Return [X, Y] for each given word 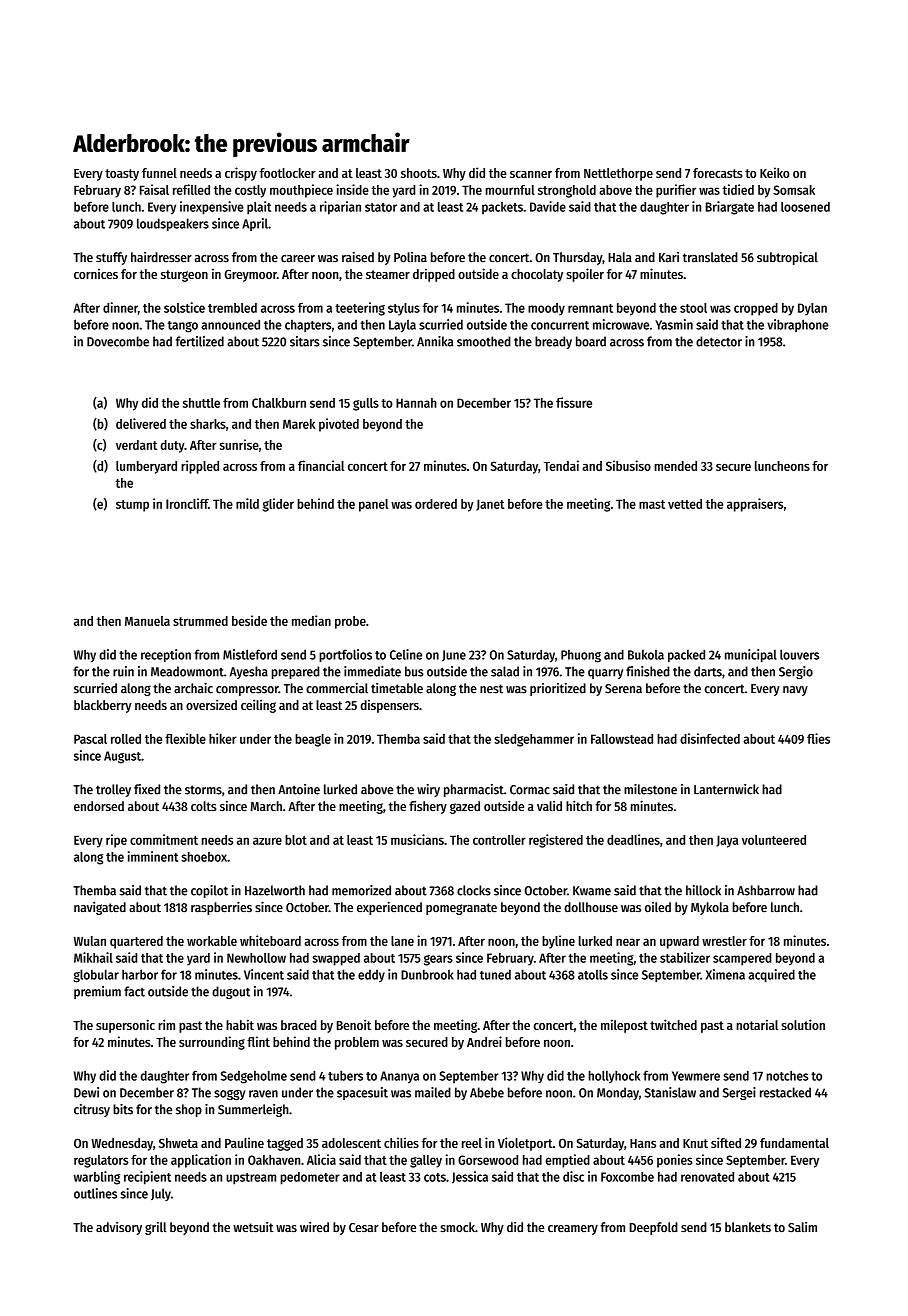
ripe [116, 841]
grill [156, 1228]
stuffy [111, 258]
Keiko [775, 172]
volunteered [774, 840]
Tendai [561, 465]
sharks [208, 424]
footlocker [288, 173]
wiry [428, 790]
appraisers [755, 505]
